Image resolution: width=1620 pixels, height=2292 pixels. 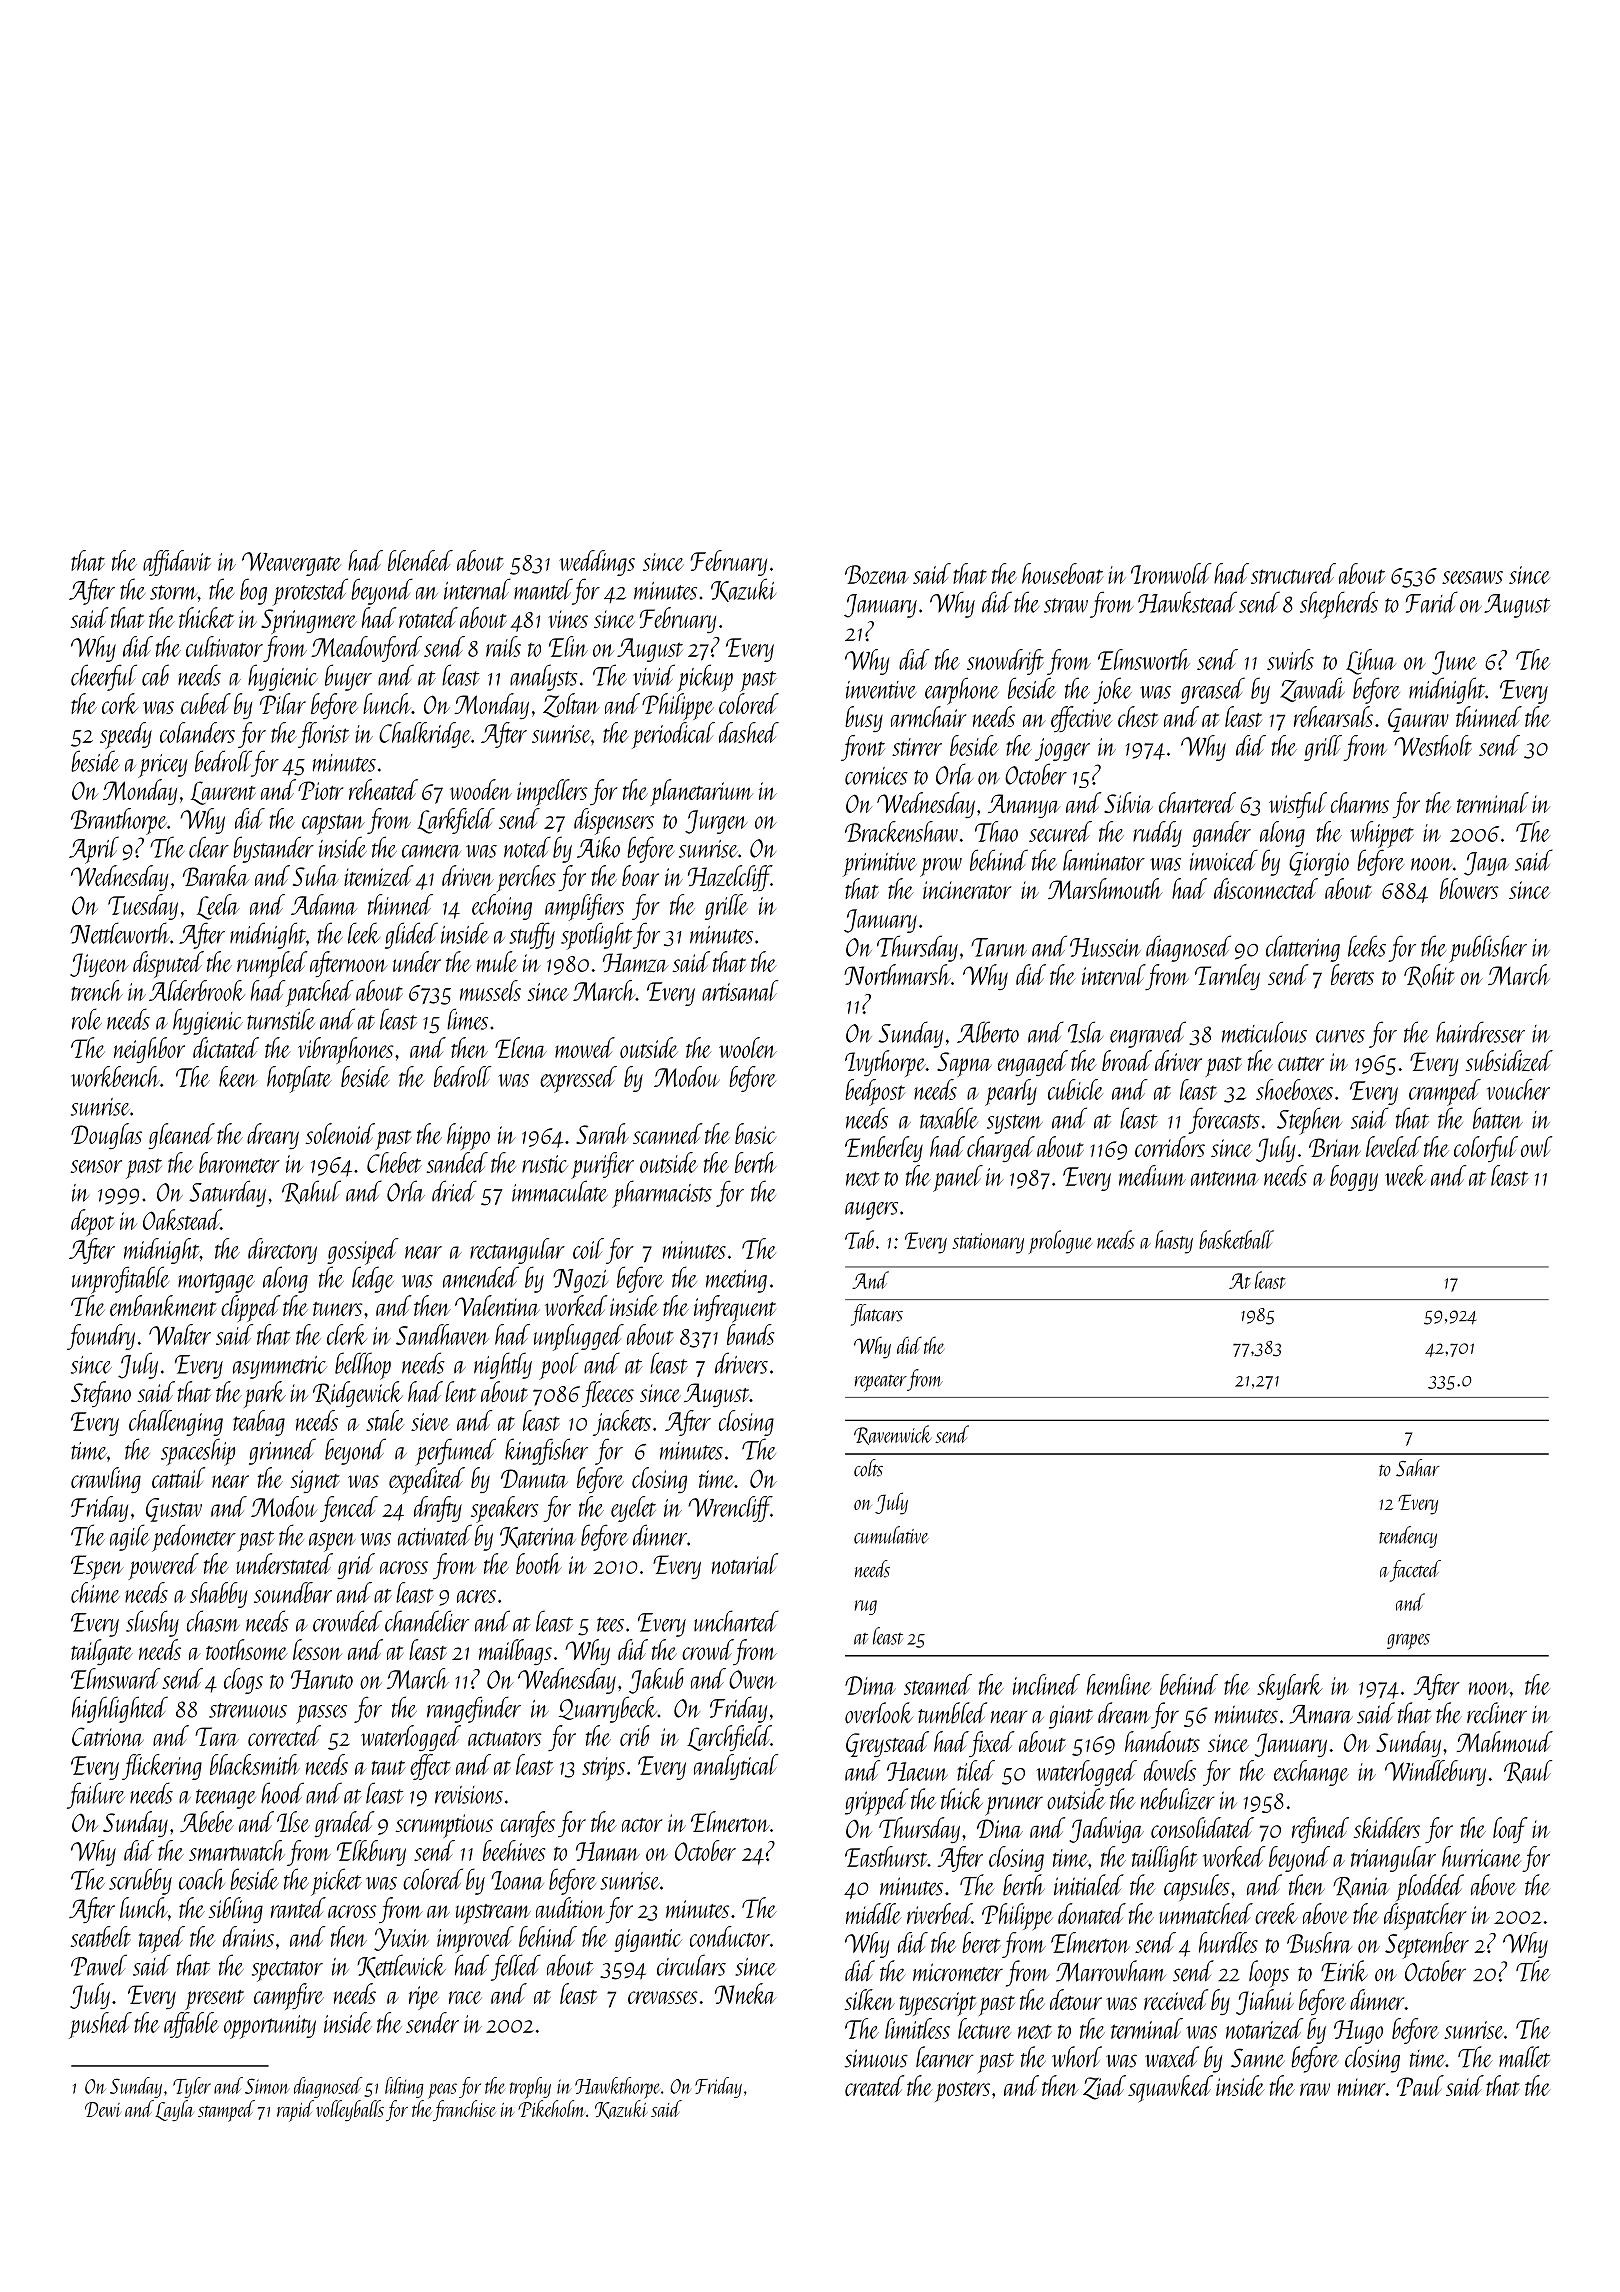 I want to click on Branthorpe, so click(x=119, y=821).
